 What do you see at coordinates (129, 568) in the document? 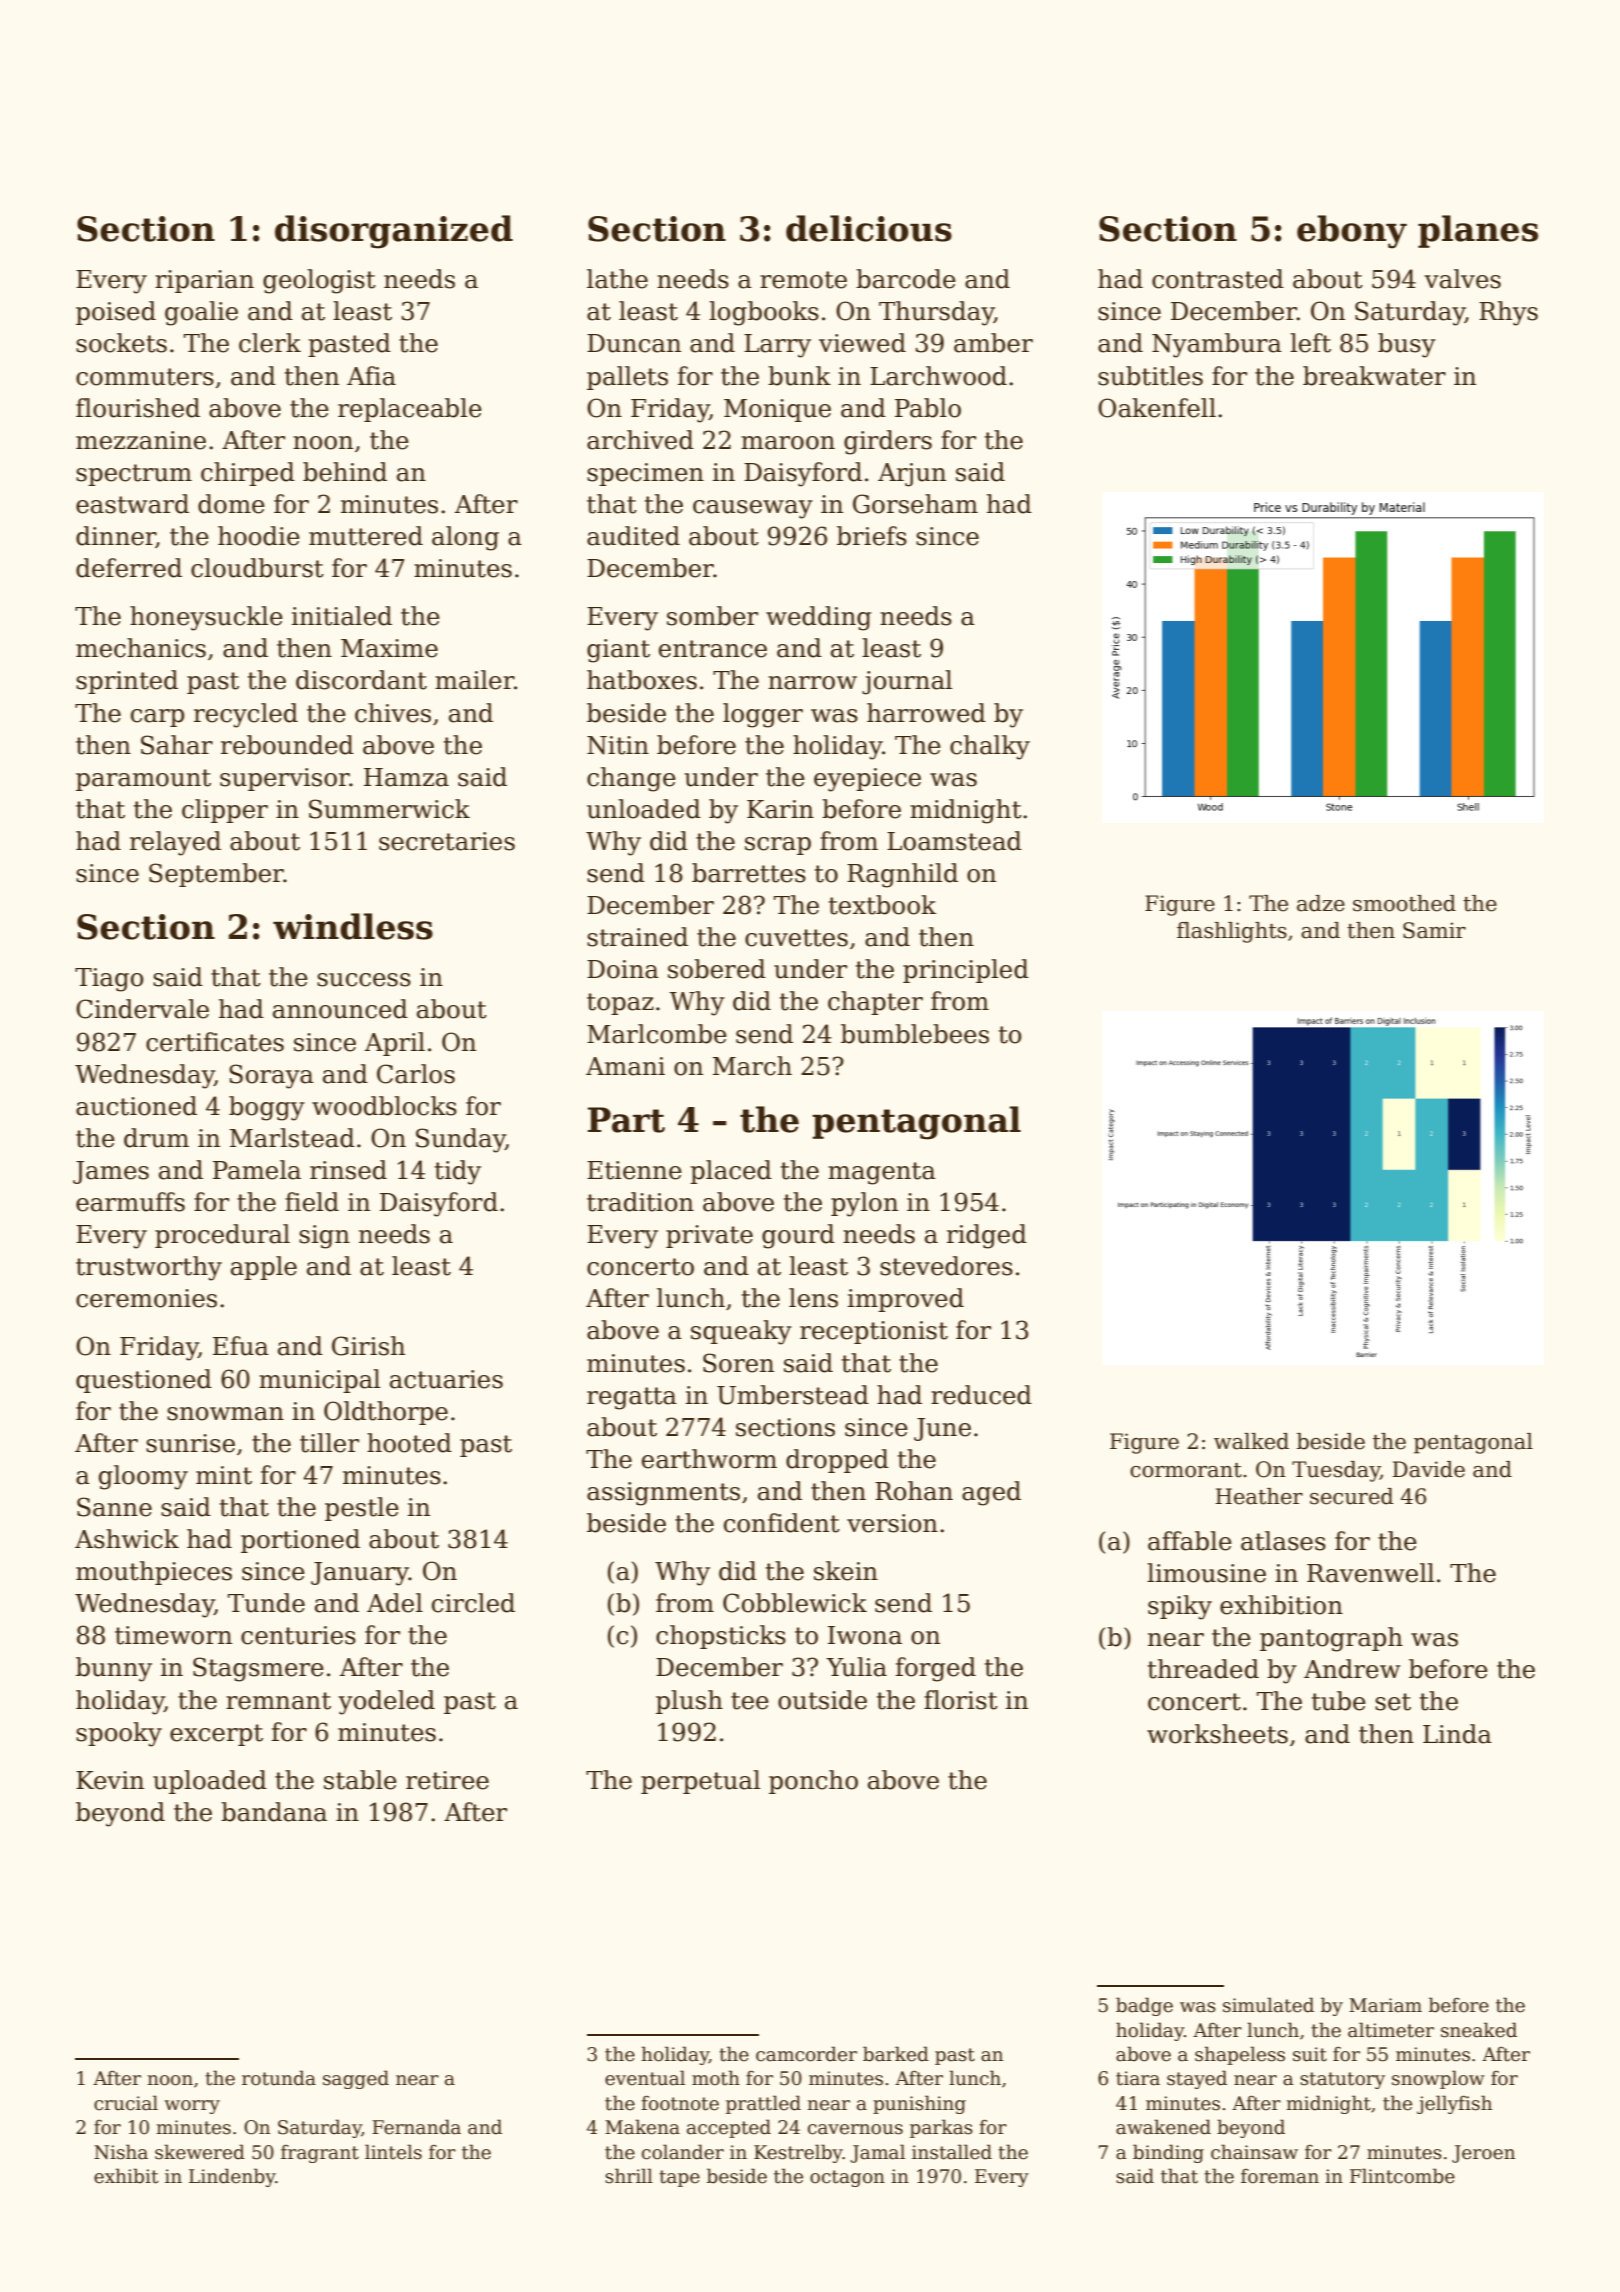
I see `deferred` at bounding box center [129, 568].
